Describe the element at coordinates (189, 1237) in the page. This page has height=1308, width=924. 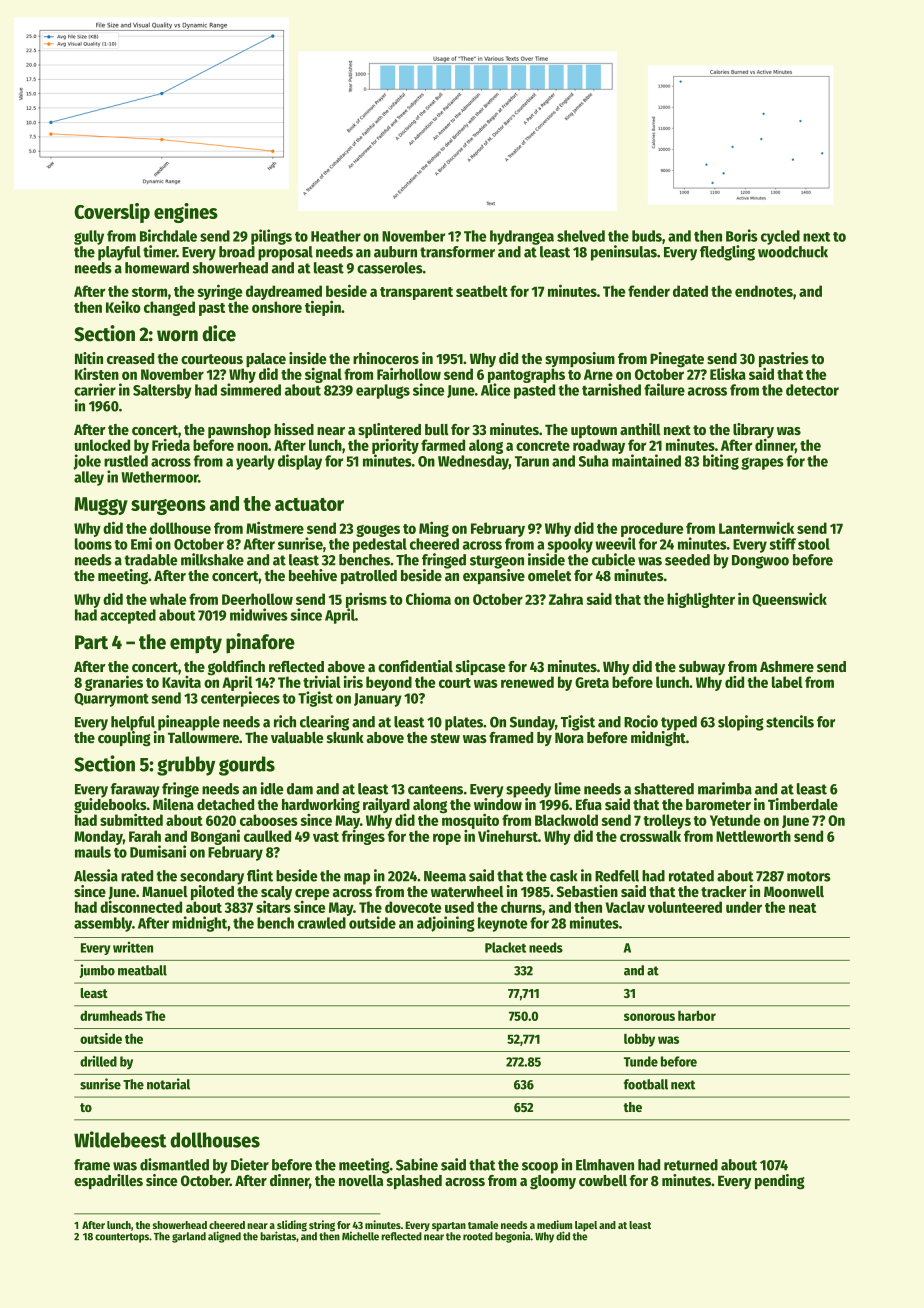
I see `garland` at that location.
